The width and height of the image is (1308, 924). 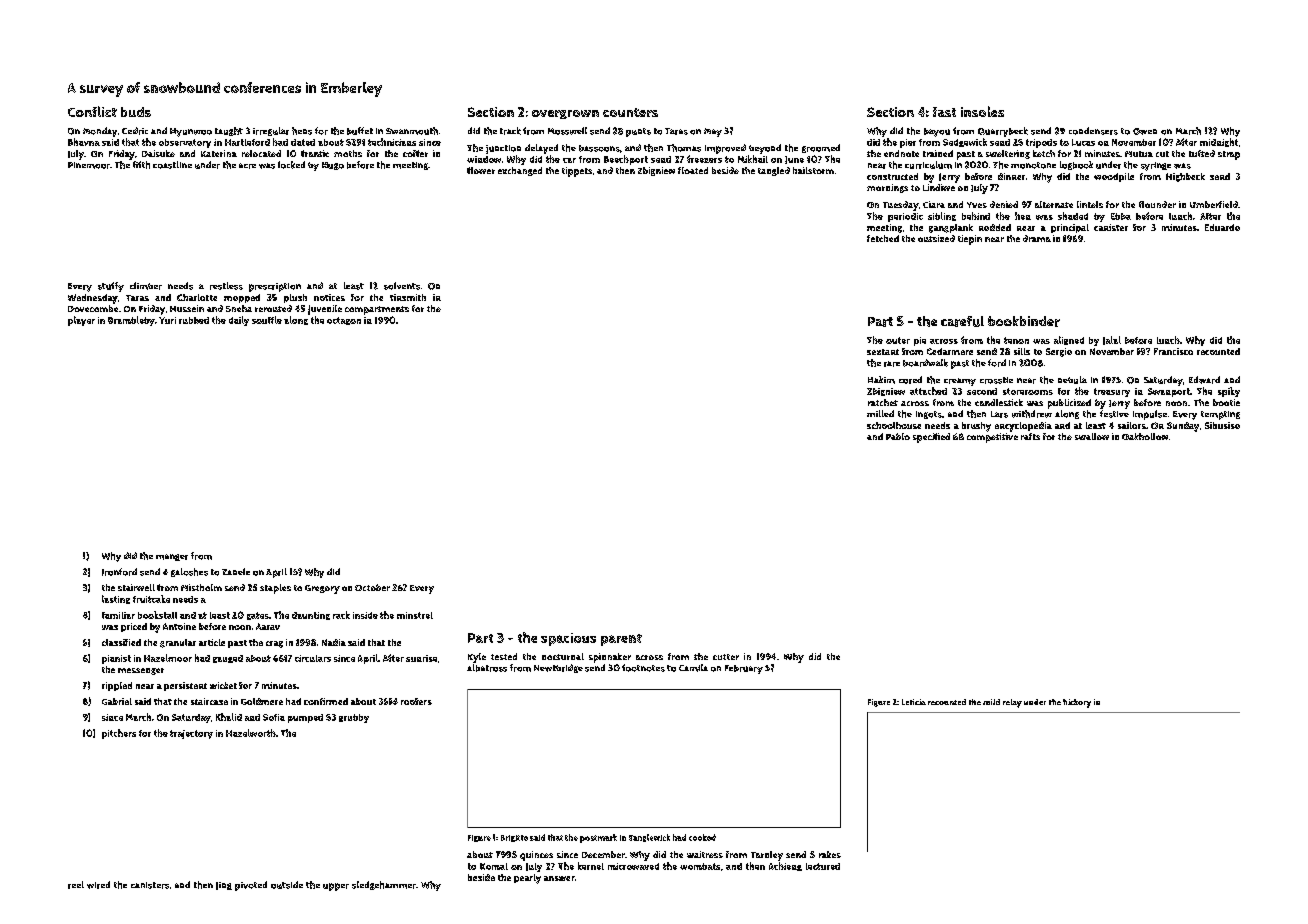 I want to click on Pinemoor, so click(x=89, y=165).
